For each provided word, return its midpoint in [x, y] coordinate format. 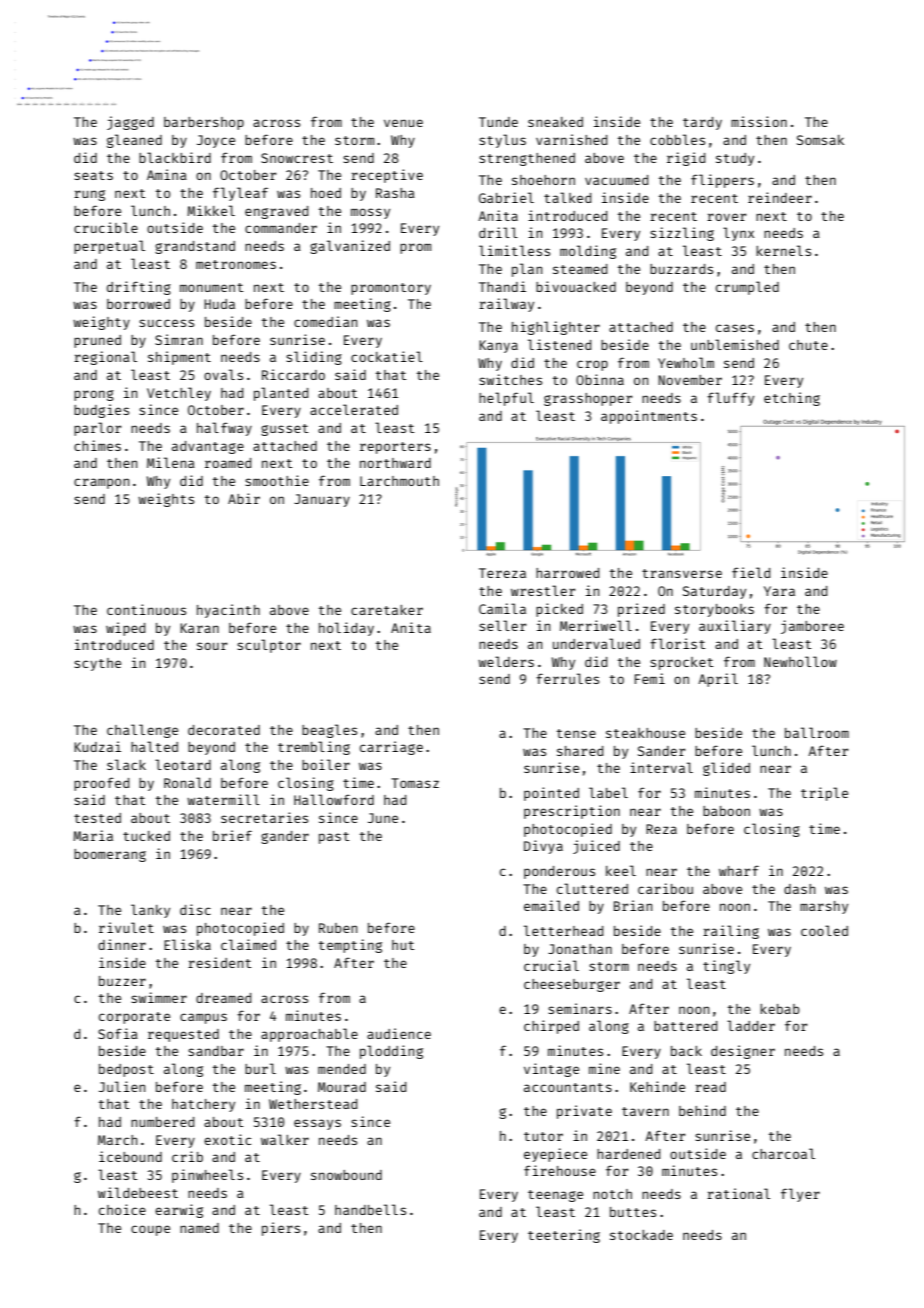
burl [260, 1068]
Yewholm [686, 362]
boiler [326, 764]
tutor [543, 1136]
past [334, 838]
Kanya [498, 346]
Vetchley [179, 394]
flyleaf [240, 194]
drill [498, 232]
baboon [726, 811]
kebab [780, 1009]
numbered [162, 1122]
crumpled [747, 288]
